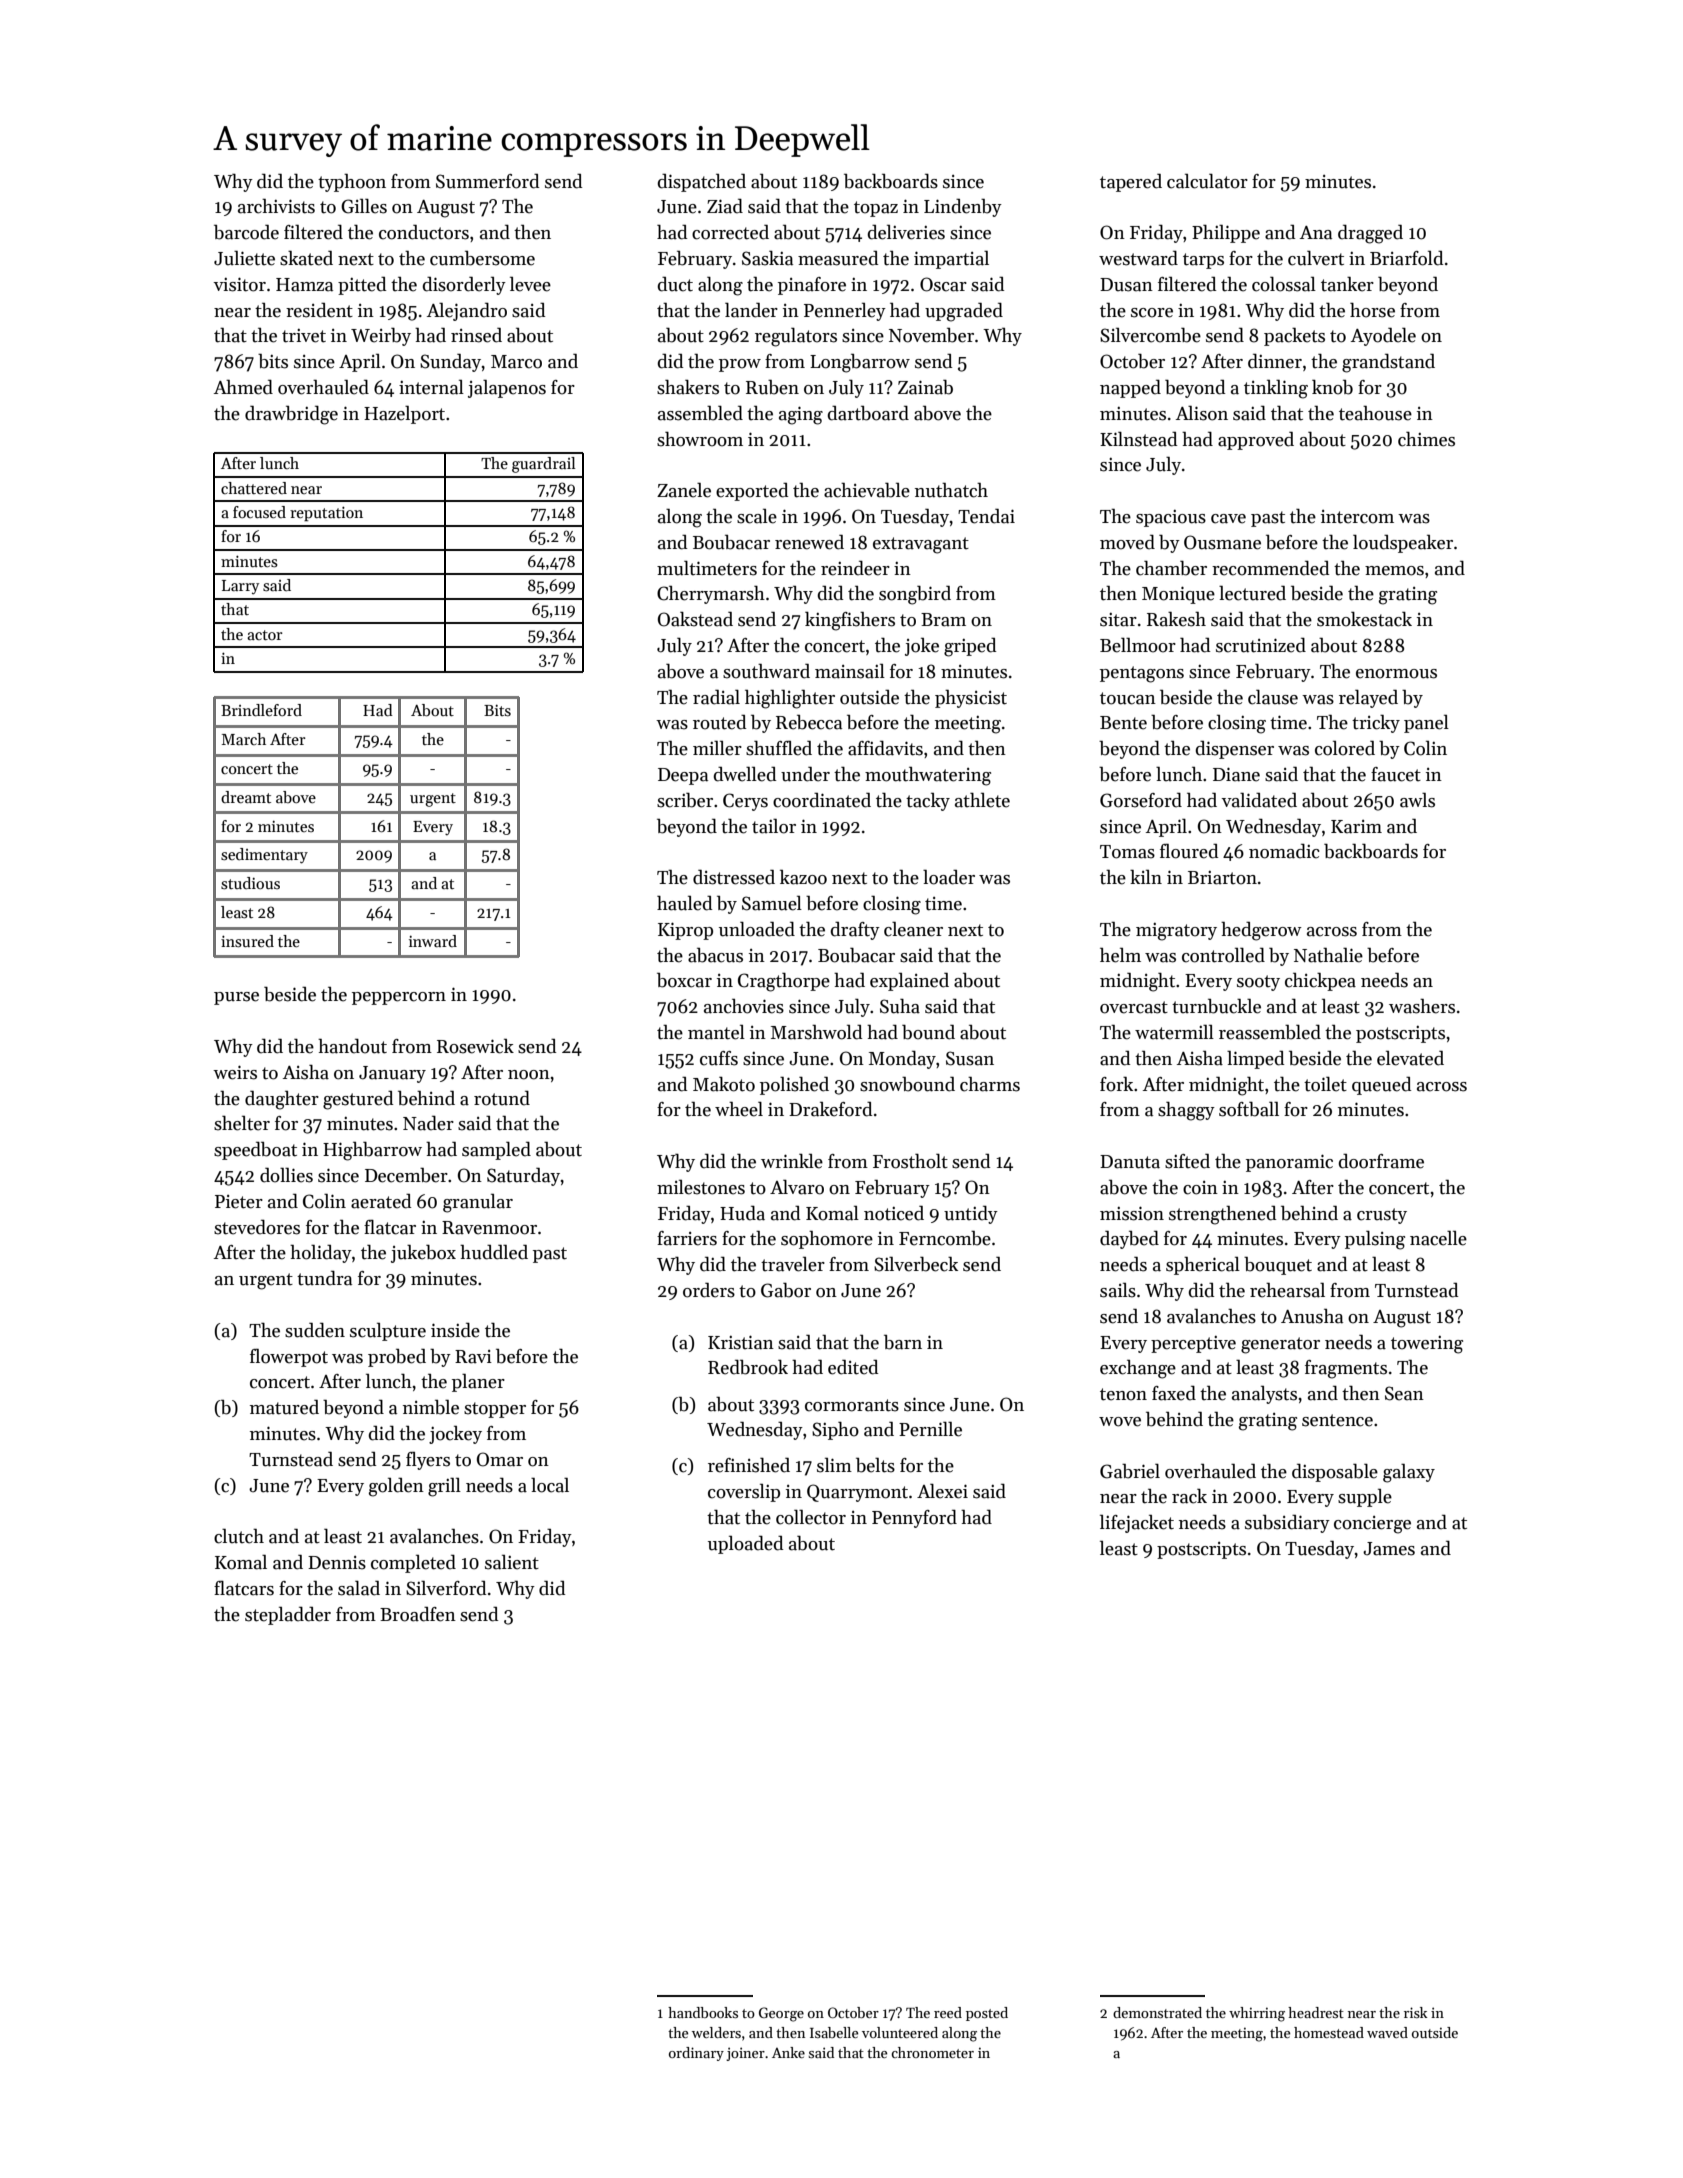  I want to click on grandstand, so click(1388, 363).
